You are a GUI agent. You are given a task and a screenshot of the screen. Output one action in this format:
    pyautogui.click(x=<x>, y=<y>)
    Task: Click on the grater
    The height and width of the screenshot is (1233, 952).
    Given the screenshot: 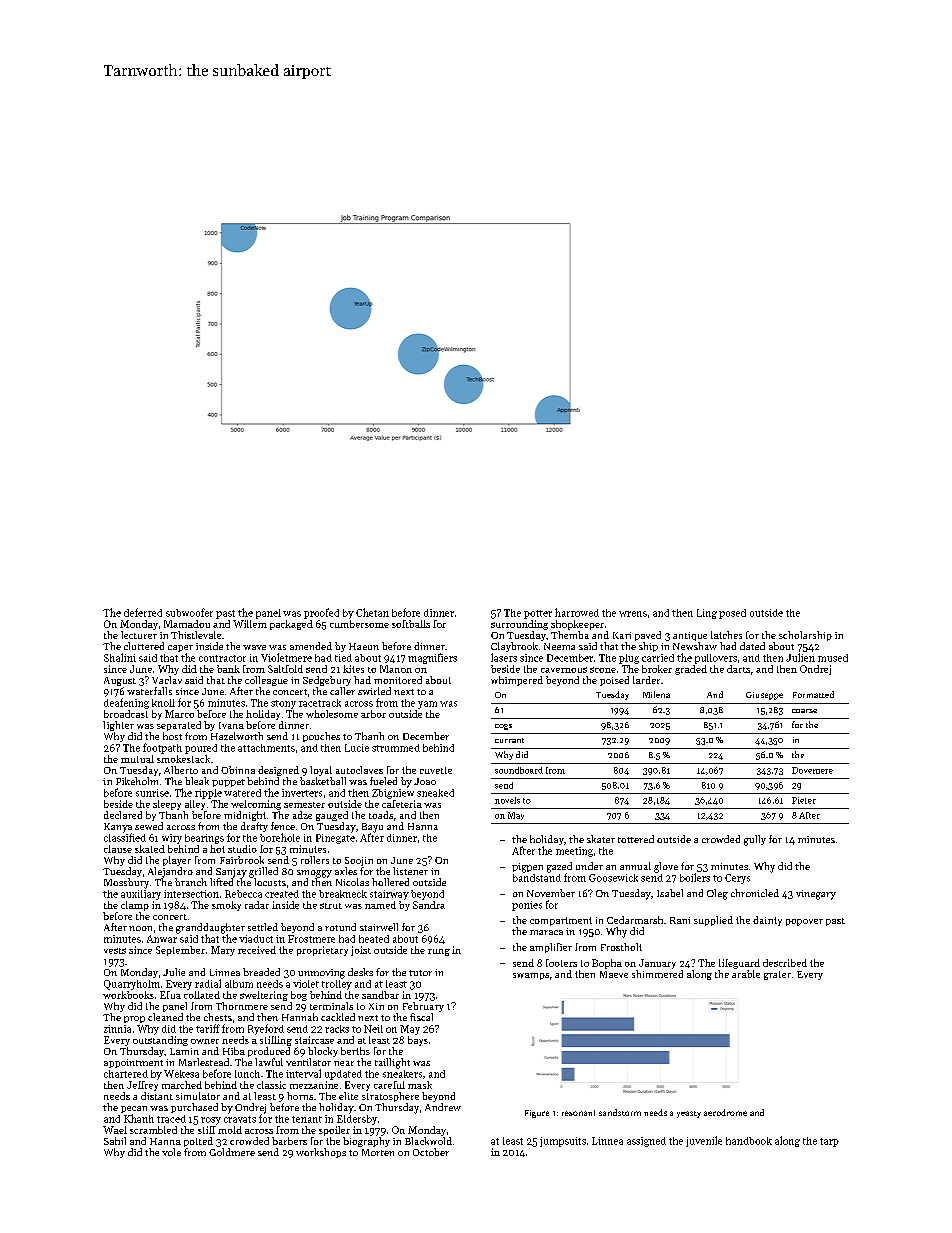 What is the action you would take?
    pyautogui.click(x=777, y=975)
